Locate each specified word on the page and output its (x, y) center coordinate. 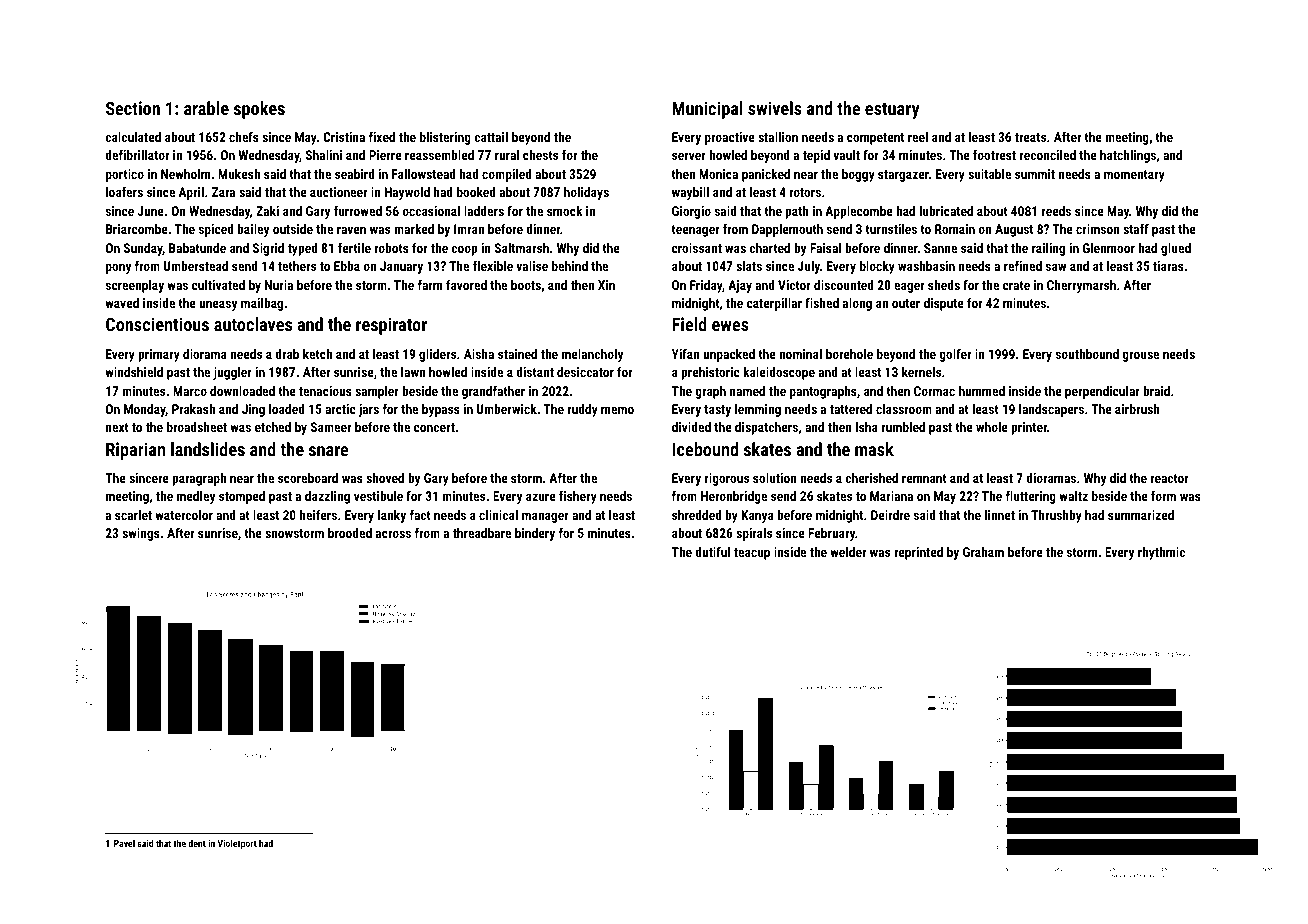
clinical (498, 515)
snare (329, 451)
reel (918, 137)
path (797, 212)
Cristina (344, 137)
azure (541, 497)
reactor (1169, 478)
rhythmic (1161, 553)
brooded (350, 533)
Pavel (124, 843)
